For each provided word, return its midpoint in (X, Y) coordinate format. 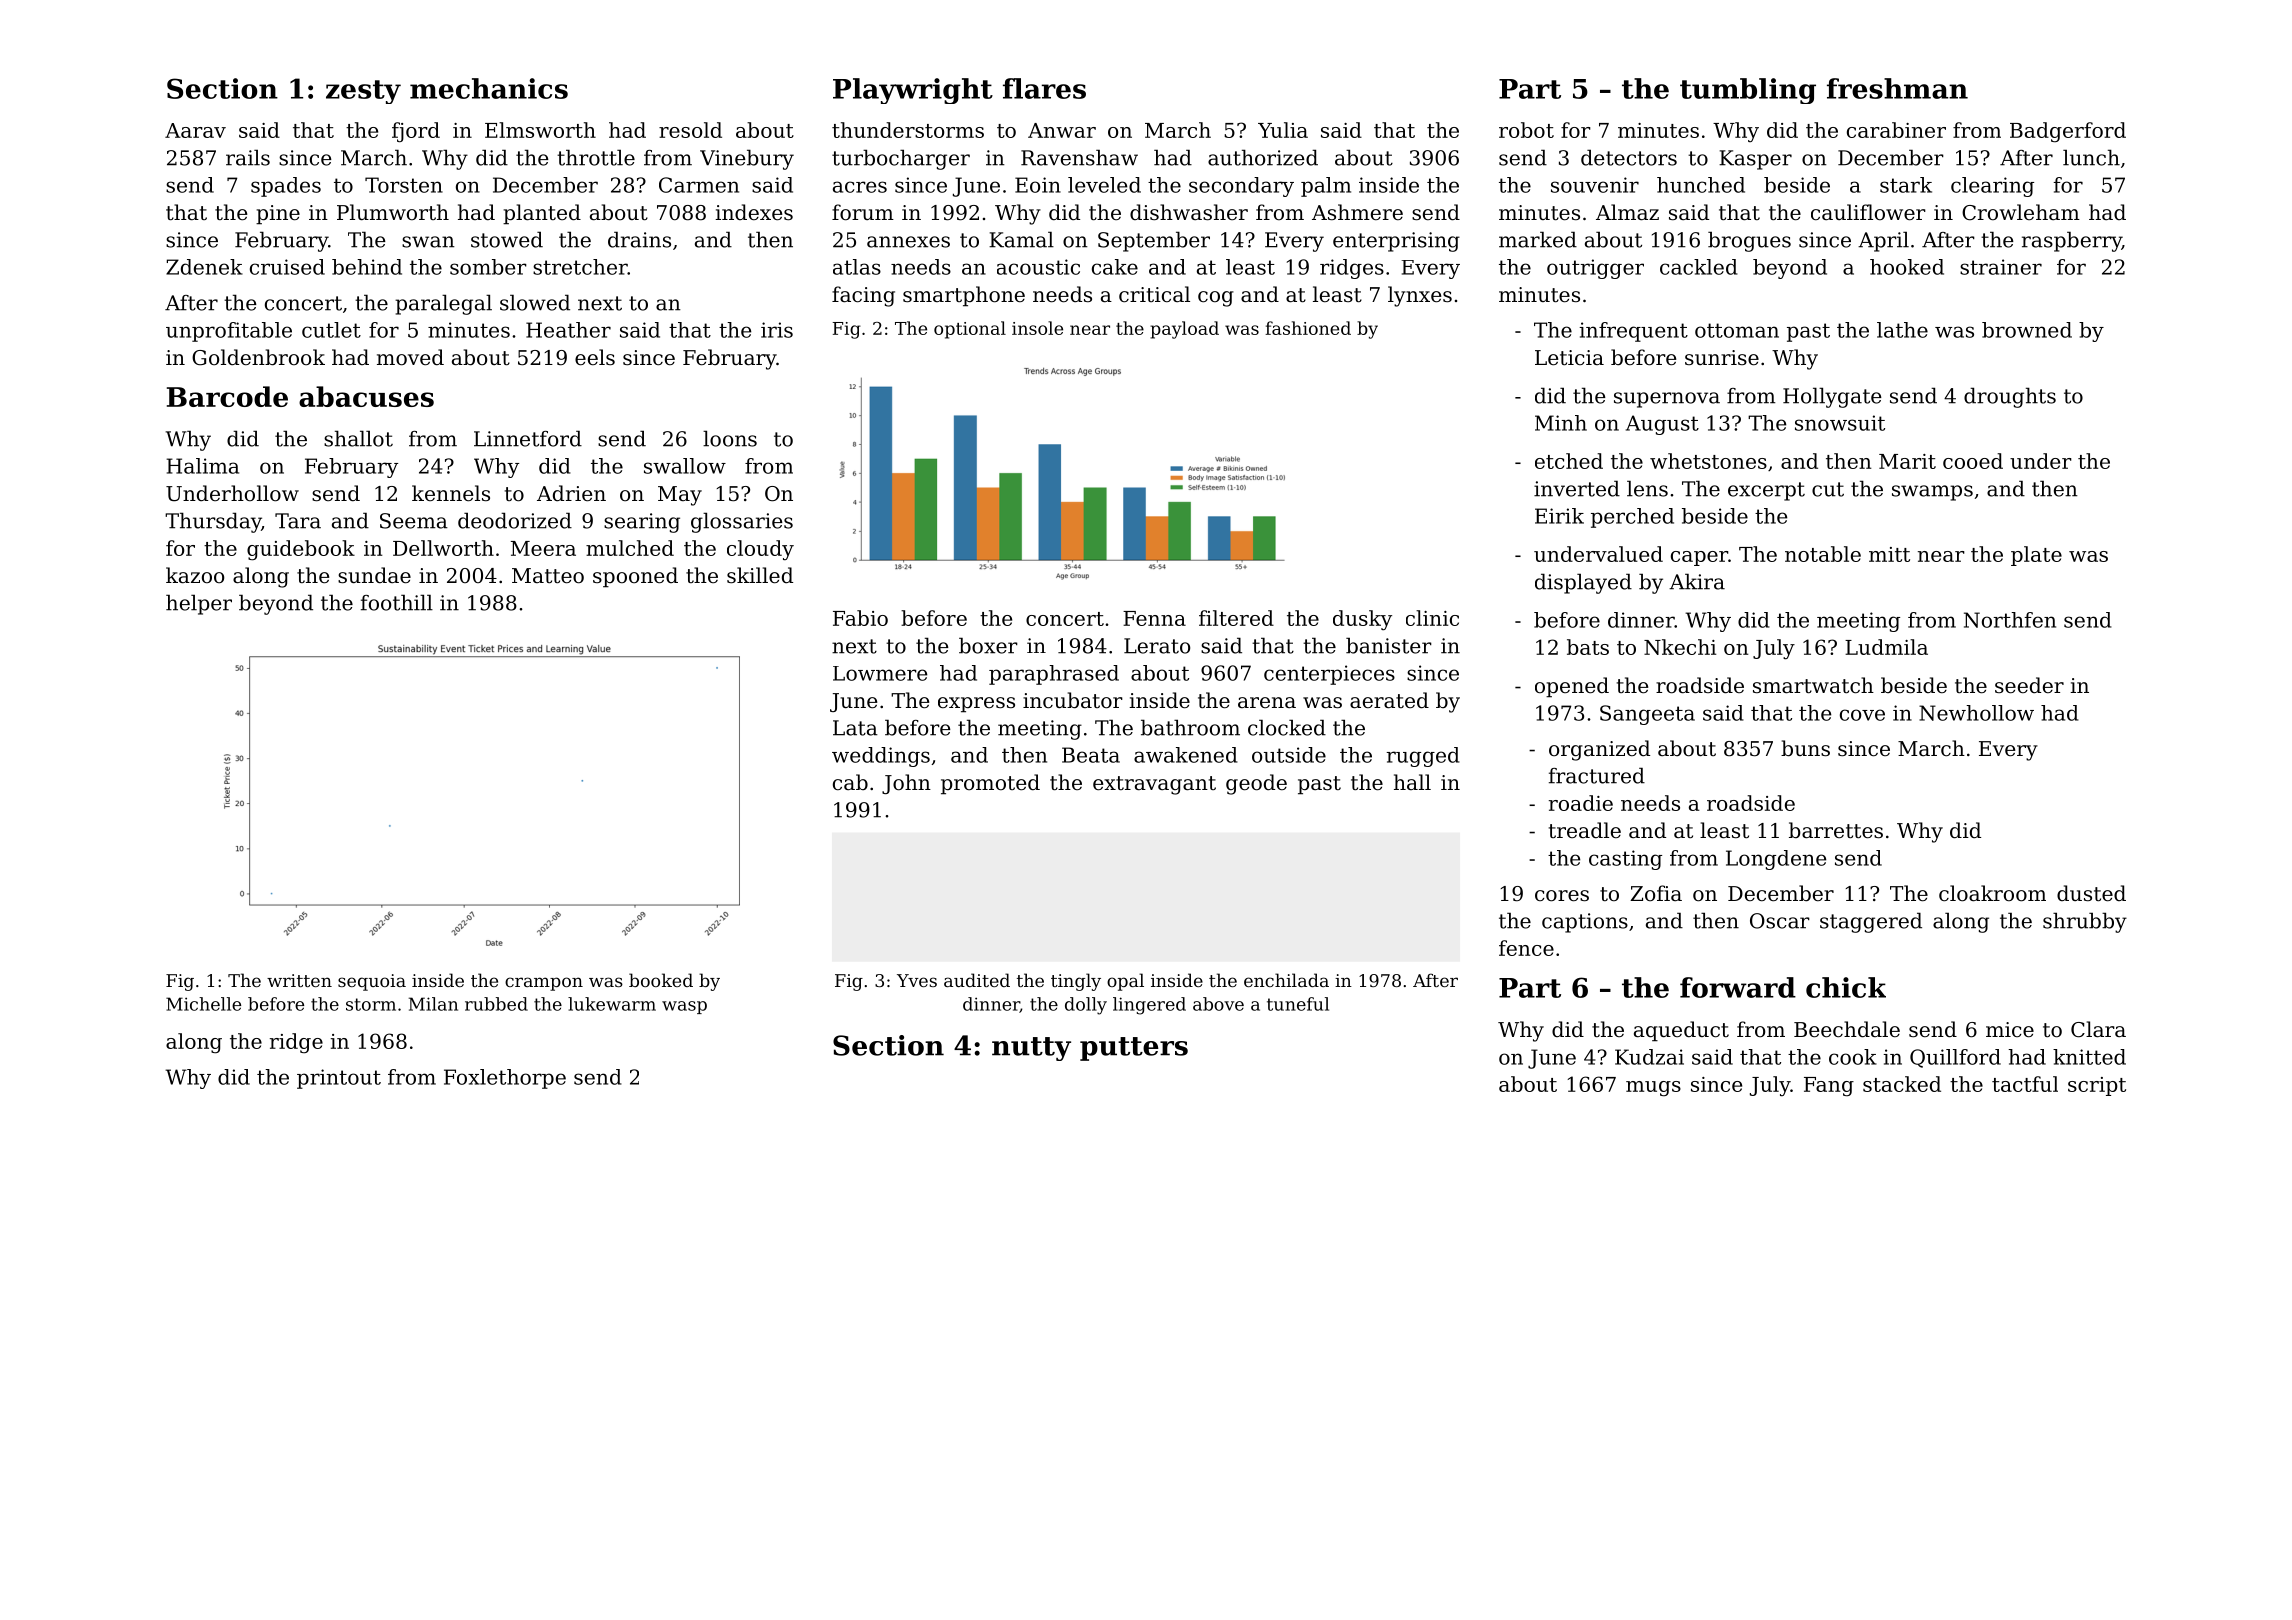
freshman (1897, 88)
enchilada (1286, 980)
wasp (684, 1007)
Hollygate (1832, 397)
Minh (1561, 423)
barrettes (1836, 830)
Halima (202, 466)
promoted (990, 784)
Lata (855, 728)
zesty (363, 92)
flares (1044, 88)
